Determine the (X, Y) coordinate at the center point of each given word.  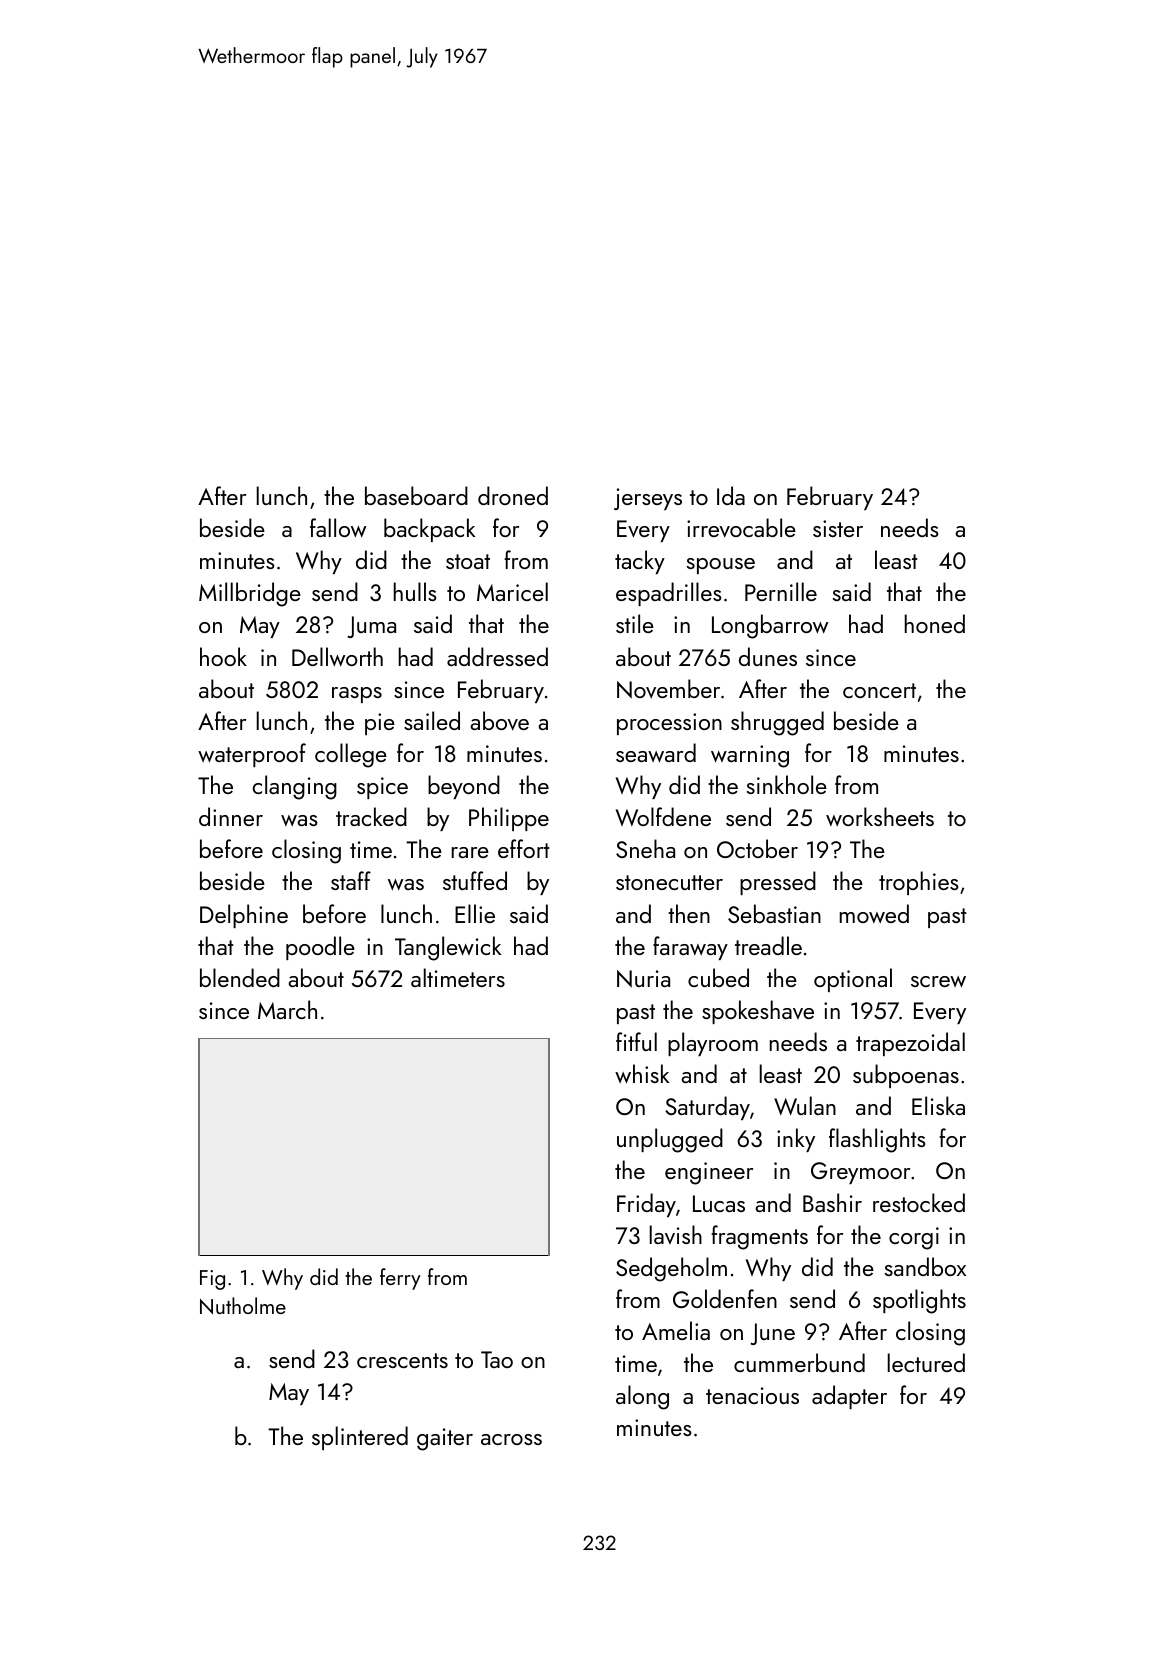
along (642, 1397)
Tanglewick (448, 948)
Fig (212, 1280)
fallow (338, 528)
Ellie (475, 913)
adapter (849, 1397)
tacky (640, 562)
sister (838, 528)
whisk (642, 1074)
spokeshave (758, 1012)
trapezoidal (910, 1044)
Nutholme (243, 1306)
